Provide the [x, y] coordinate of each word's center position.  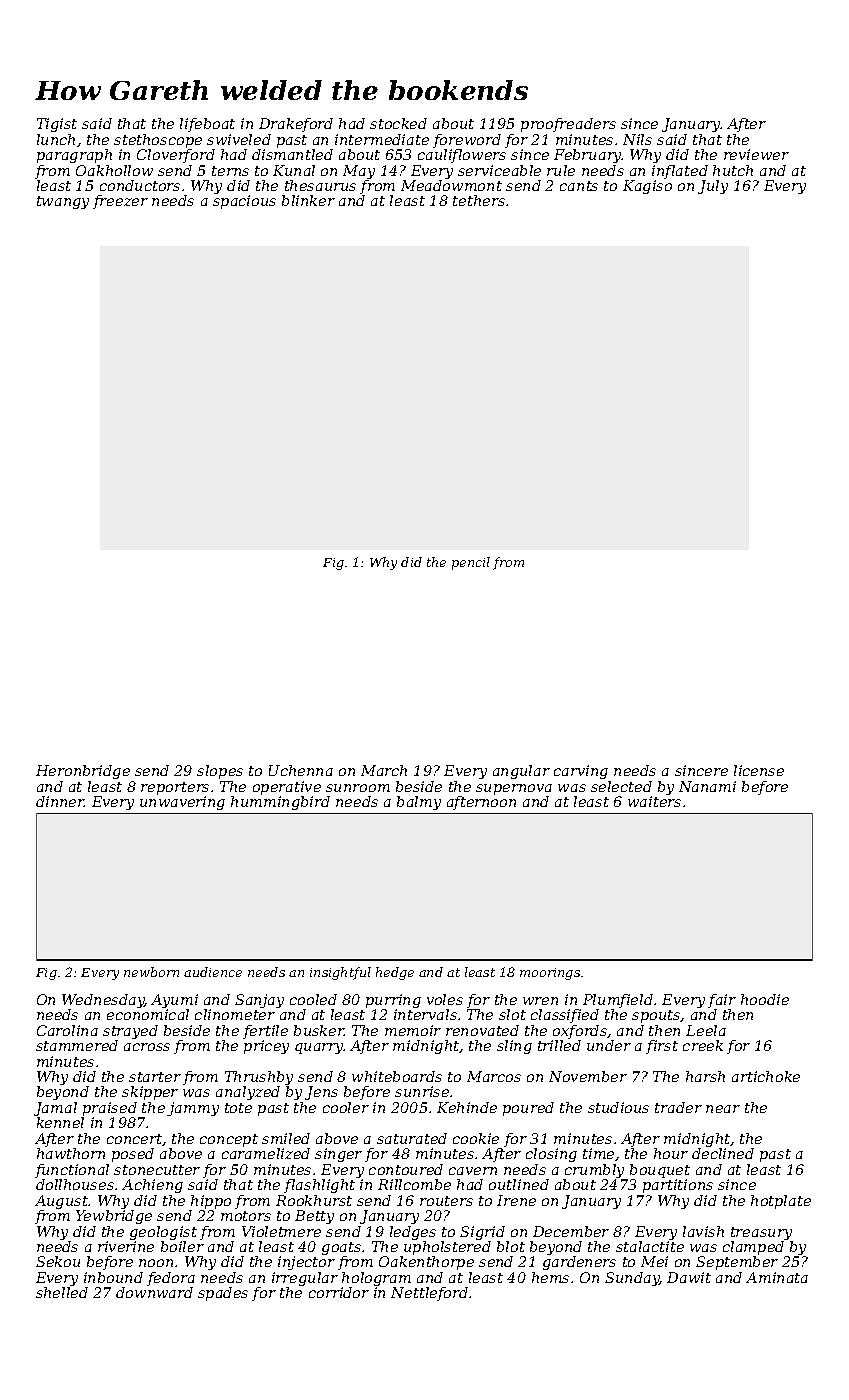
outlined [519, 1184]
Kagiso [647, 187]
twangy [63, 202]
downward [154, 1292]
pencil [471, 563]
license [759, 770]
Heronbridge [83, 772]
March [384, 770]
